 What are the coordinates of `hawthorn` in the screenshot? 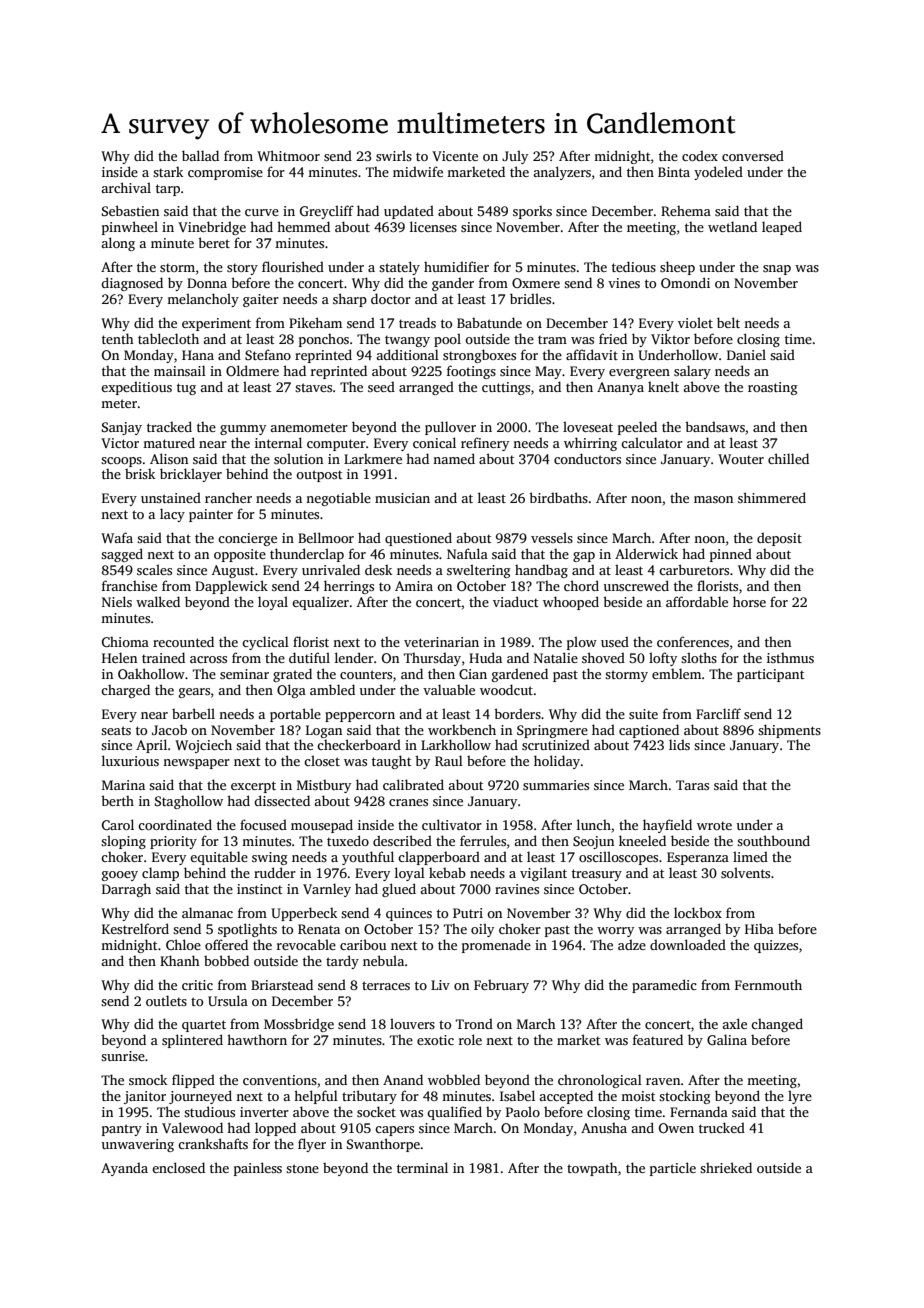 It's located at (257, 1039).
